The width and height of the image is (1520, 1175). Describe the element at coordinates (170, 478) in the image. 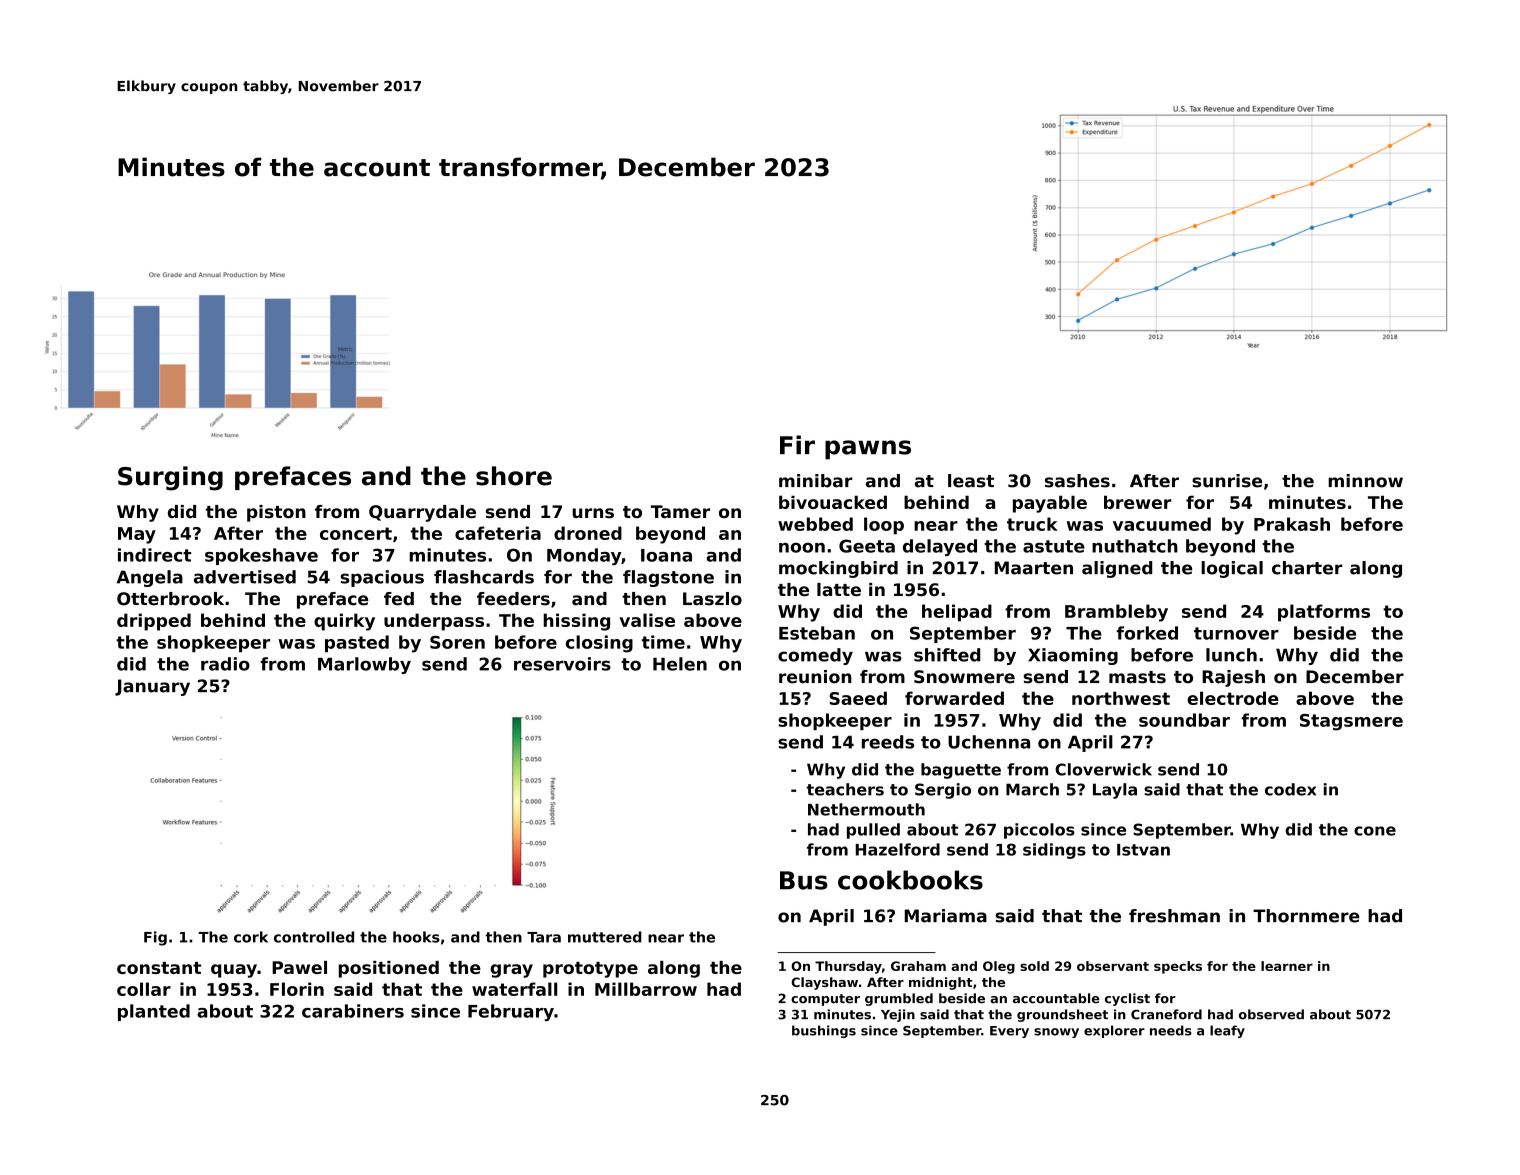

I see `Surging` at that location.
